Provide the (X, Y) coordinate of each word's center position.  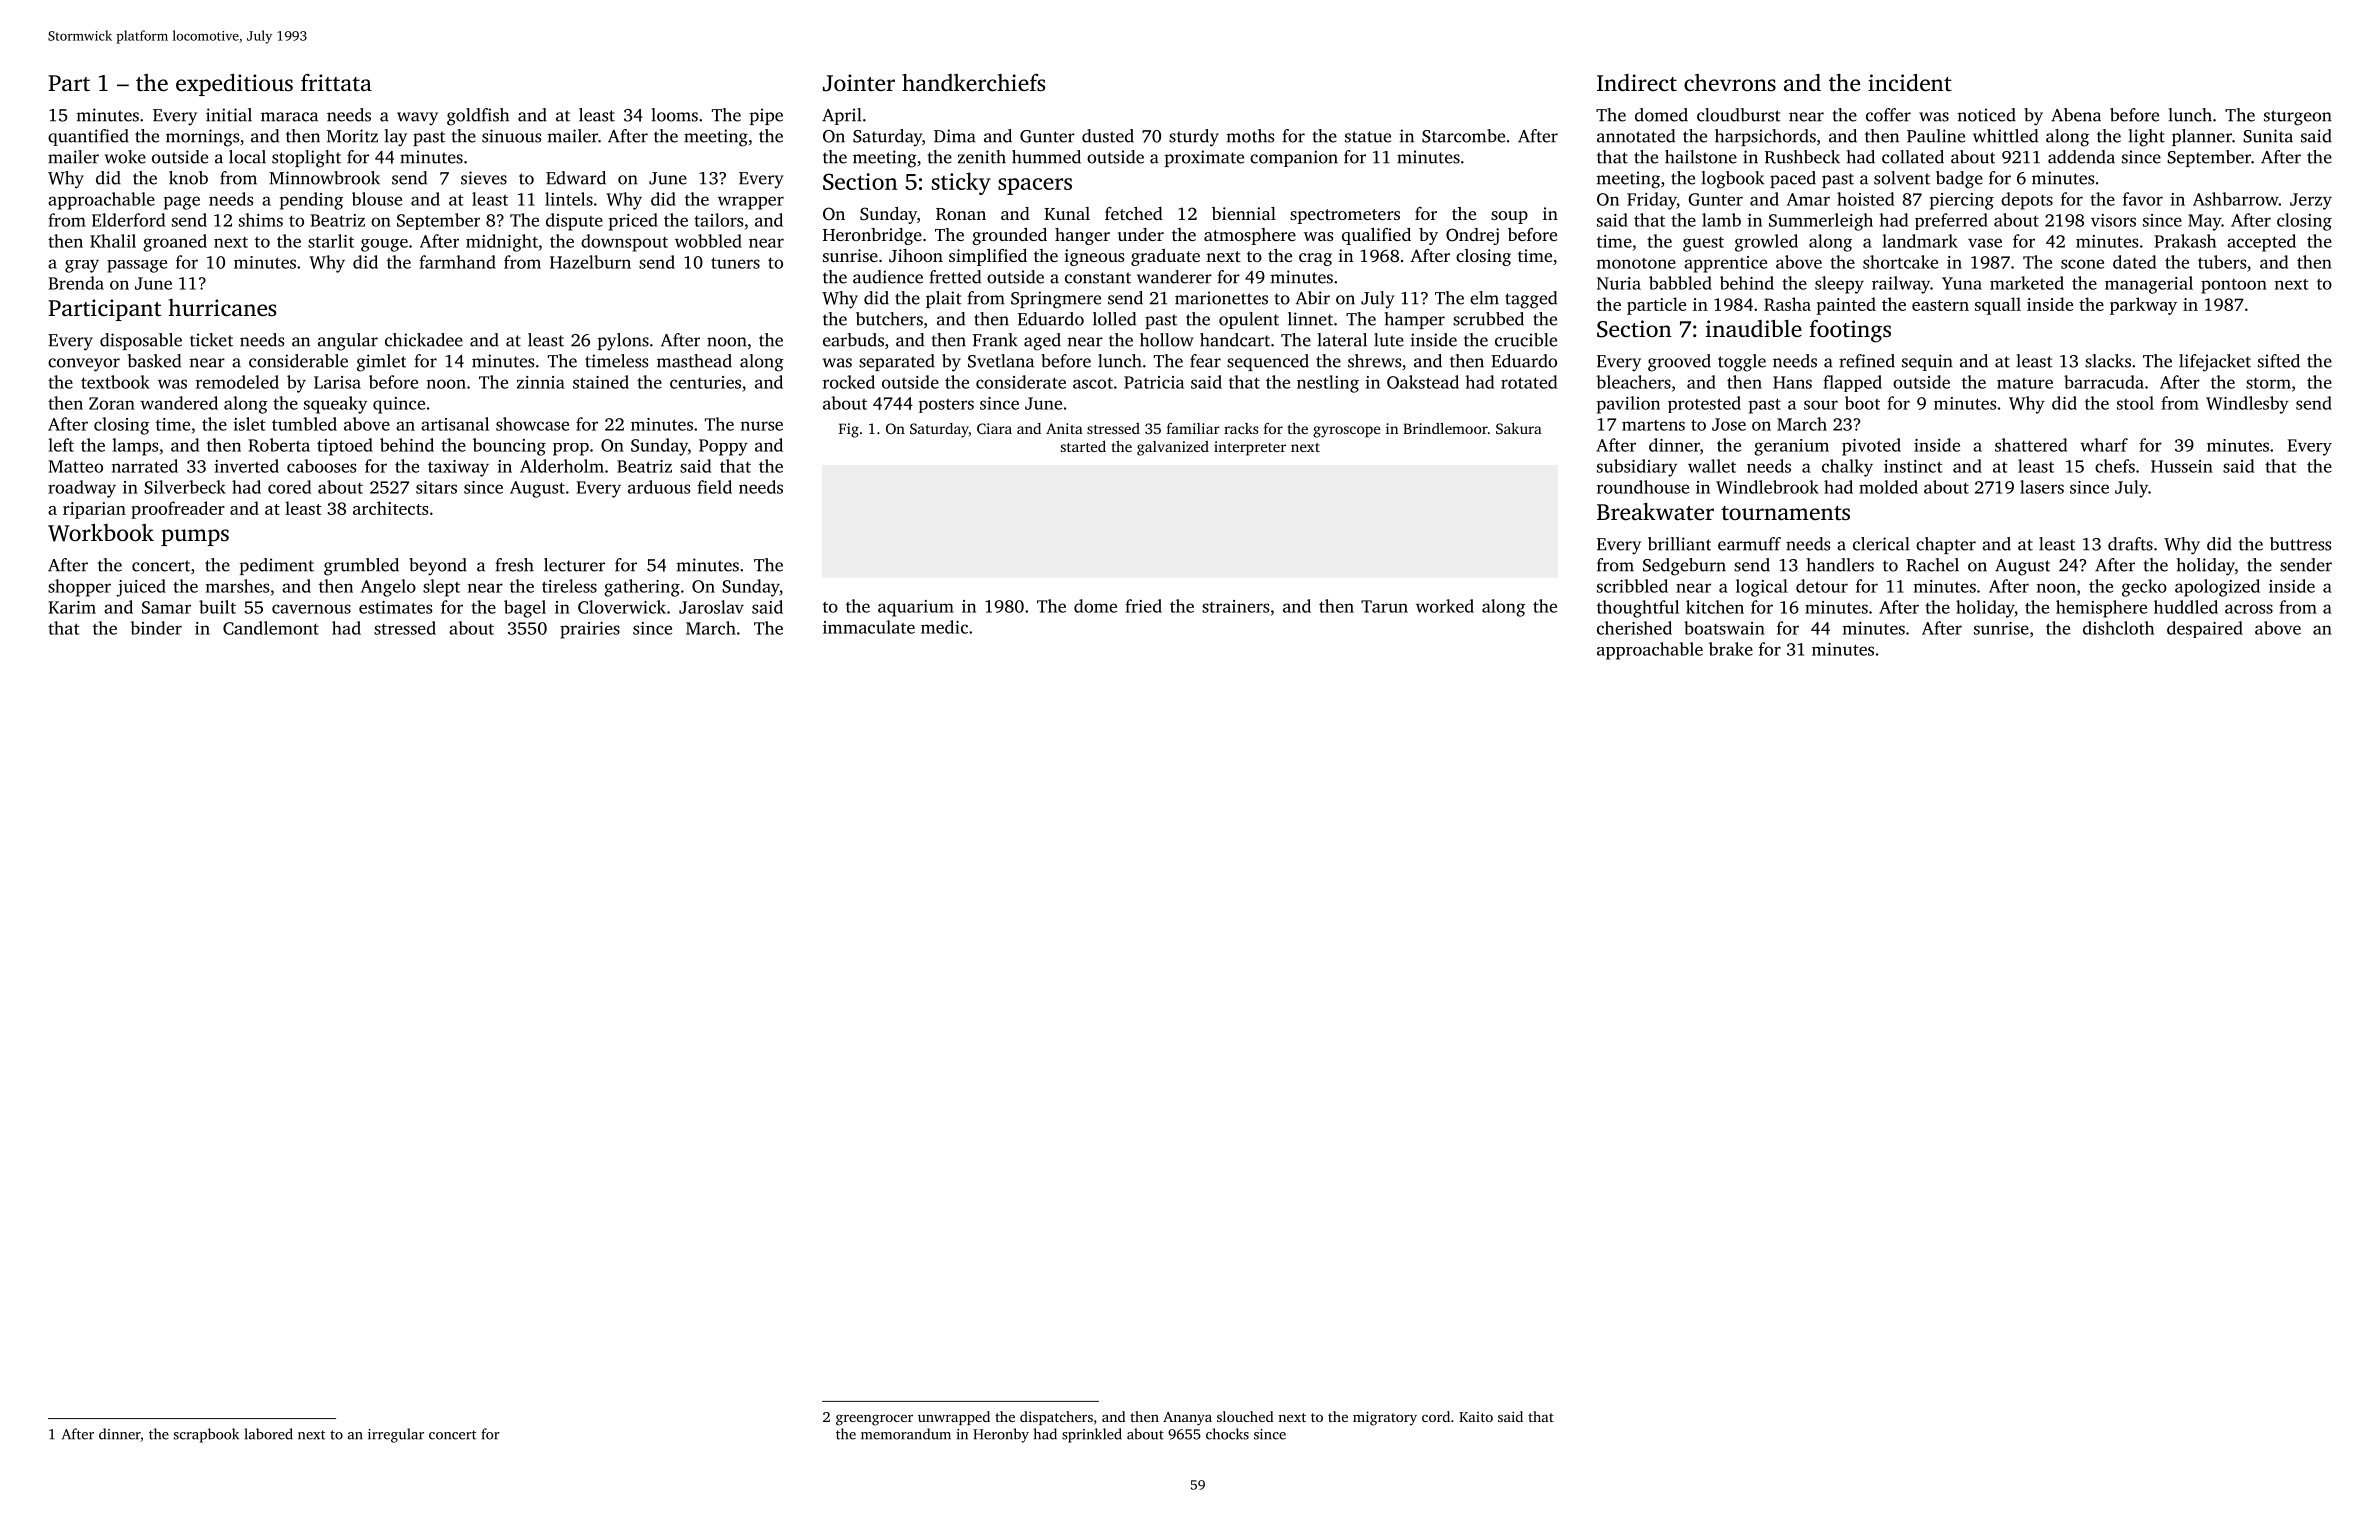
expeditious (234, 85)
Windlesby (2247, 405)
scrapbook (206, 1435)
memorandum (906, 1434)
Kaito (1476, 1416)
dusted (1108, 136)
